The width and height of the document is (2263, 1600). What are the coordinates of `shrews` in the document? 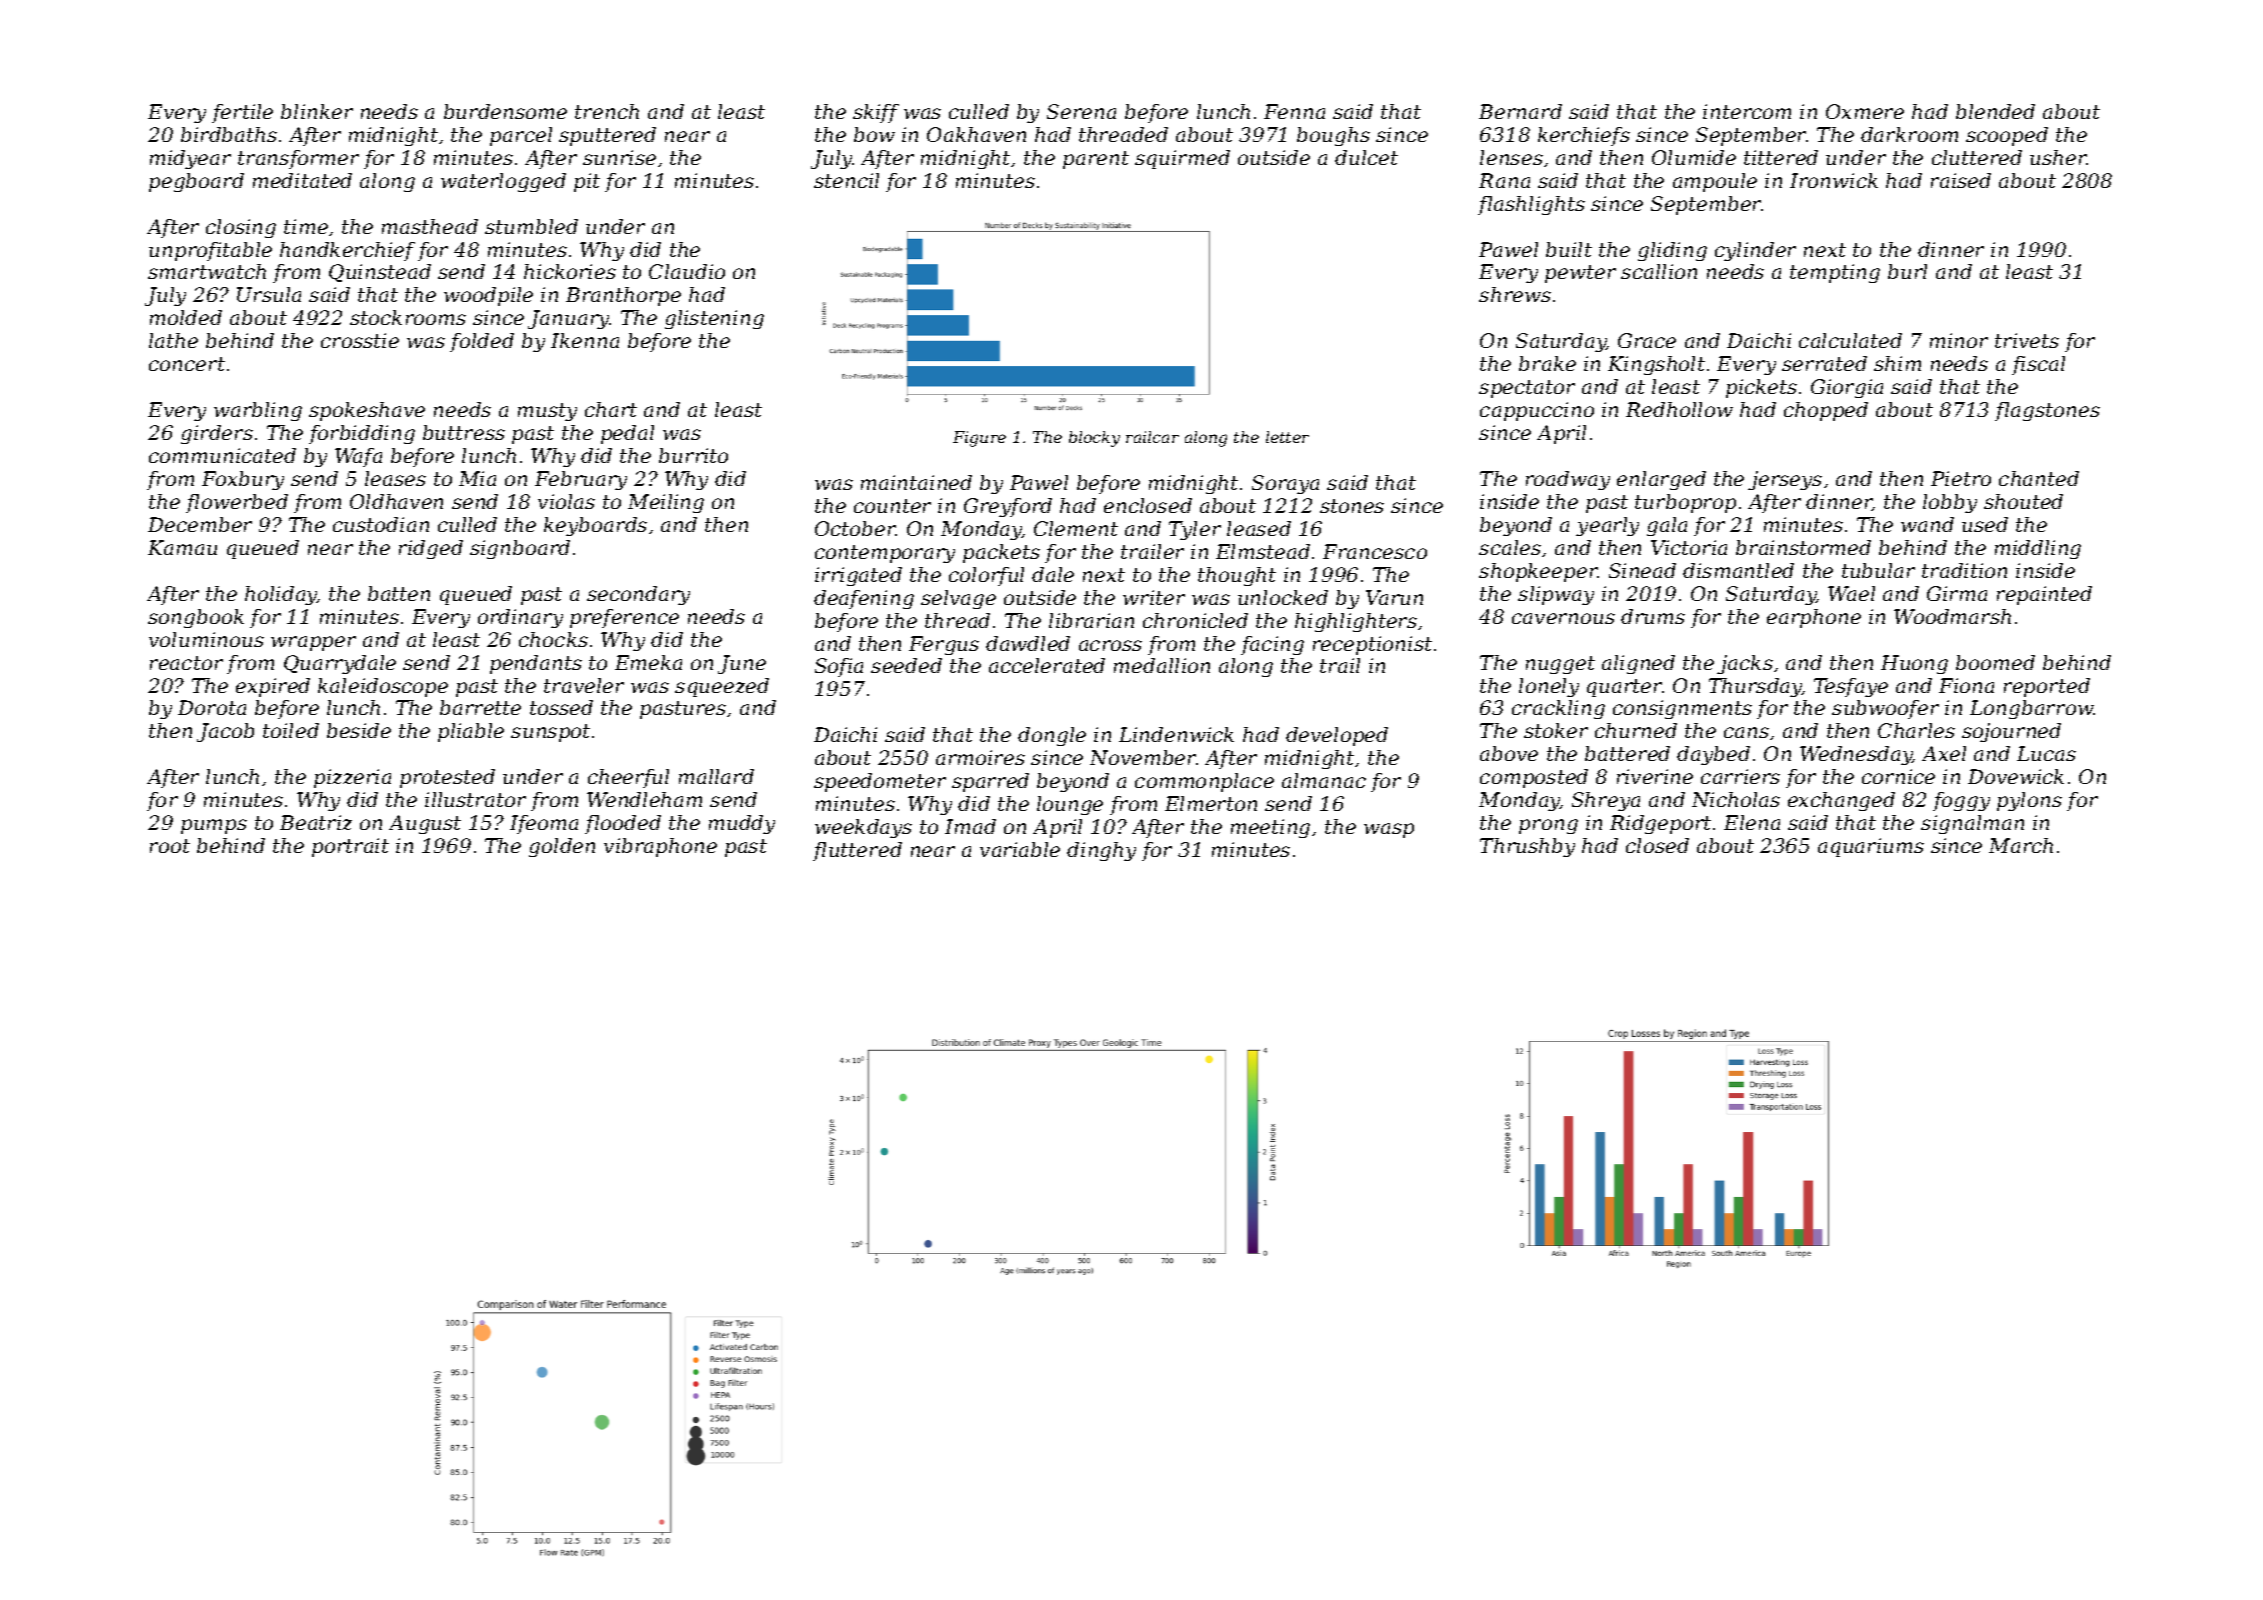 It's located at (1515, 294).
